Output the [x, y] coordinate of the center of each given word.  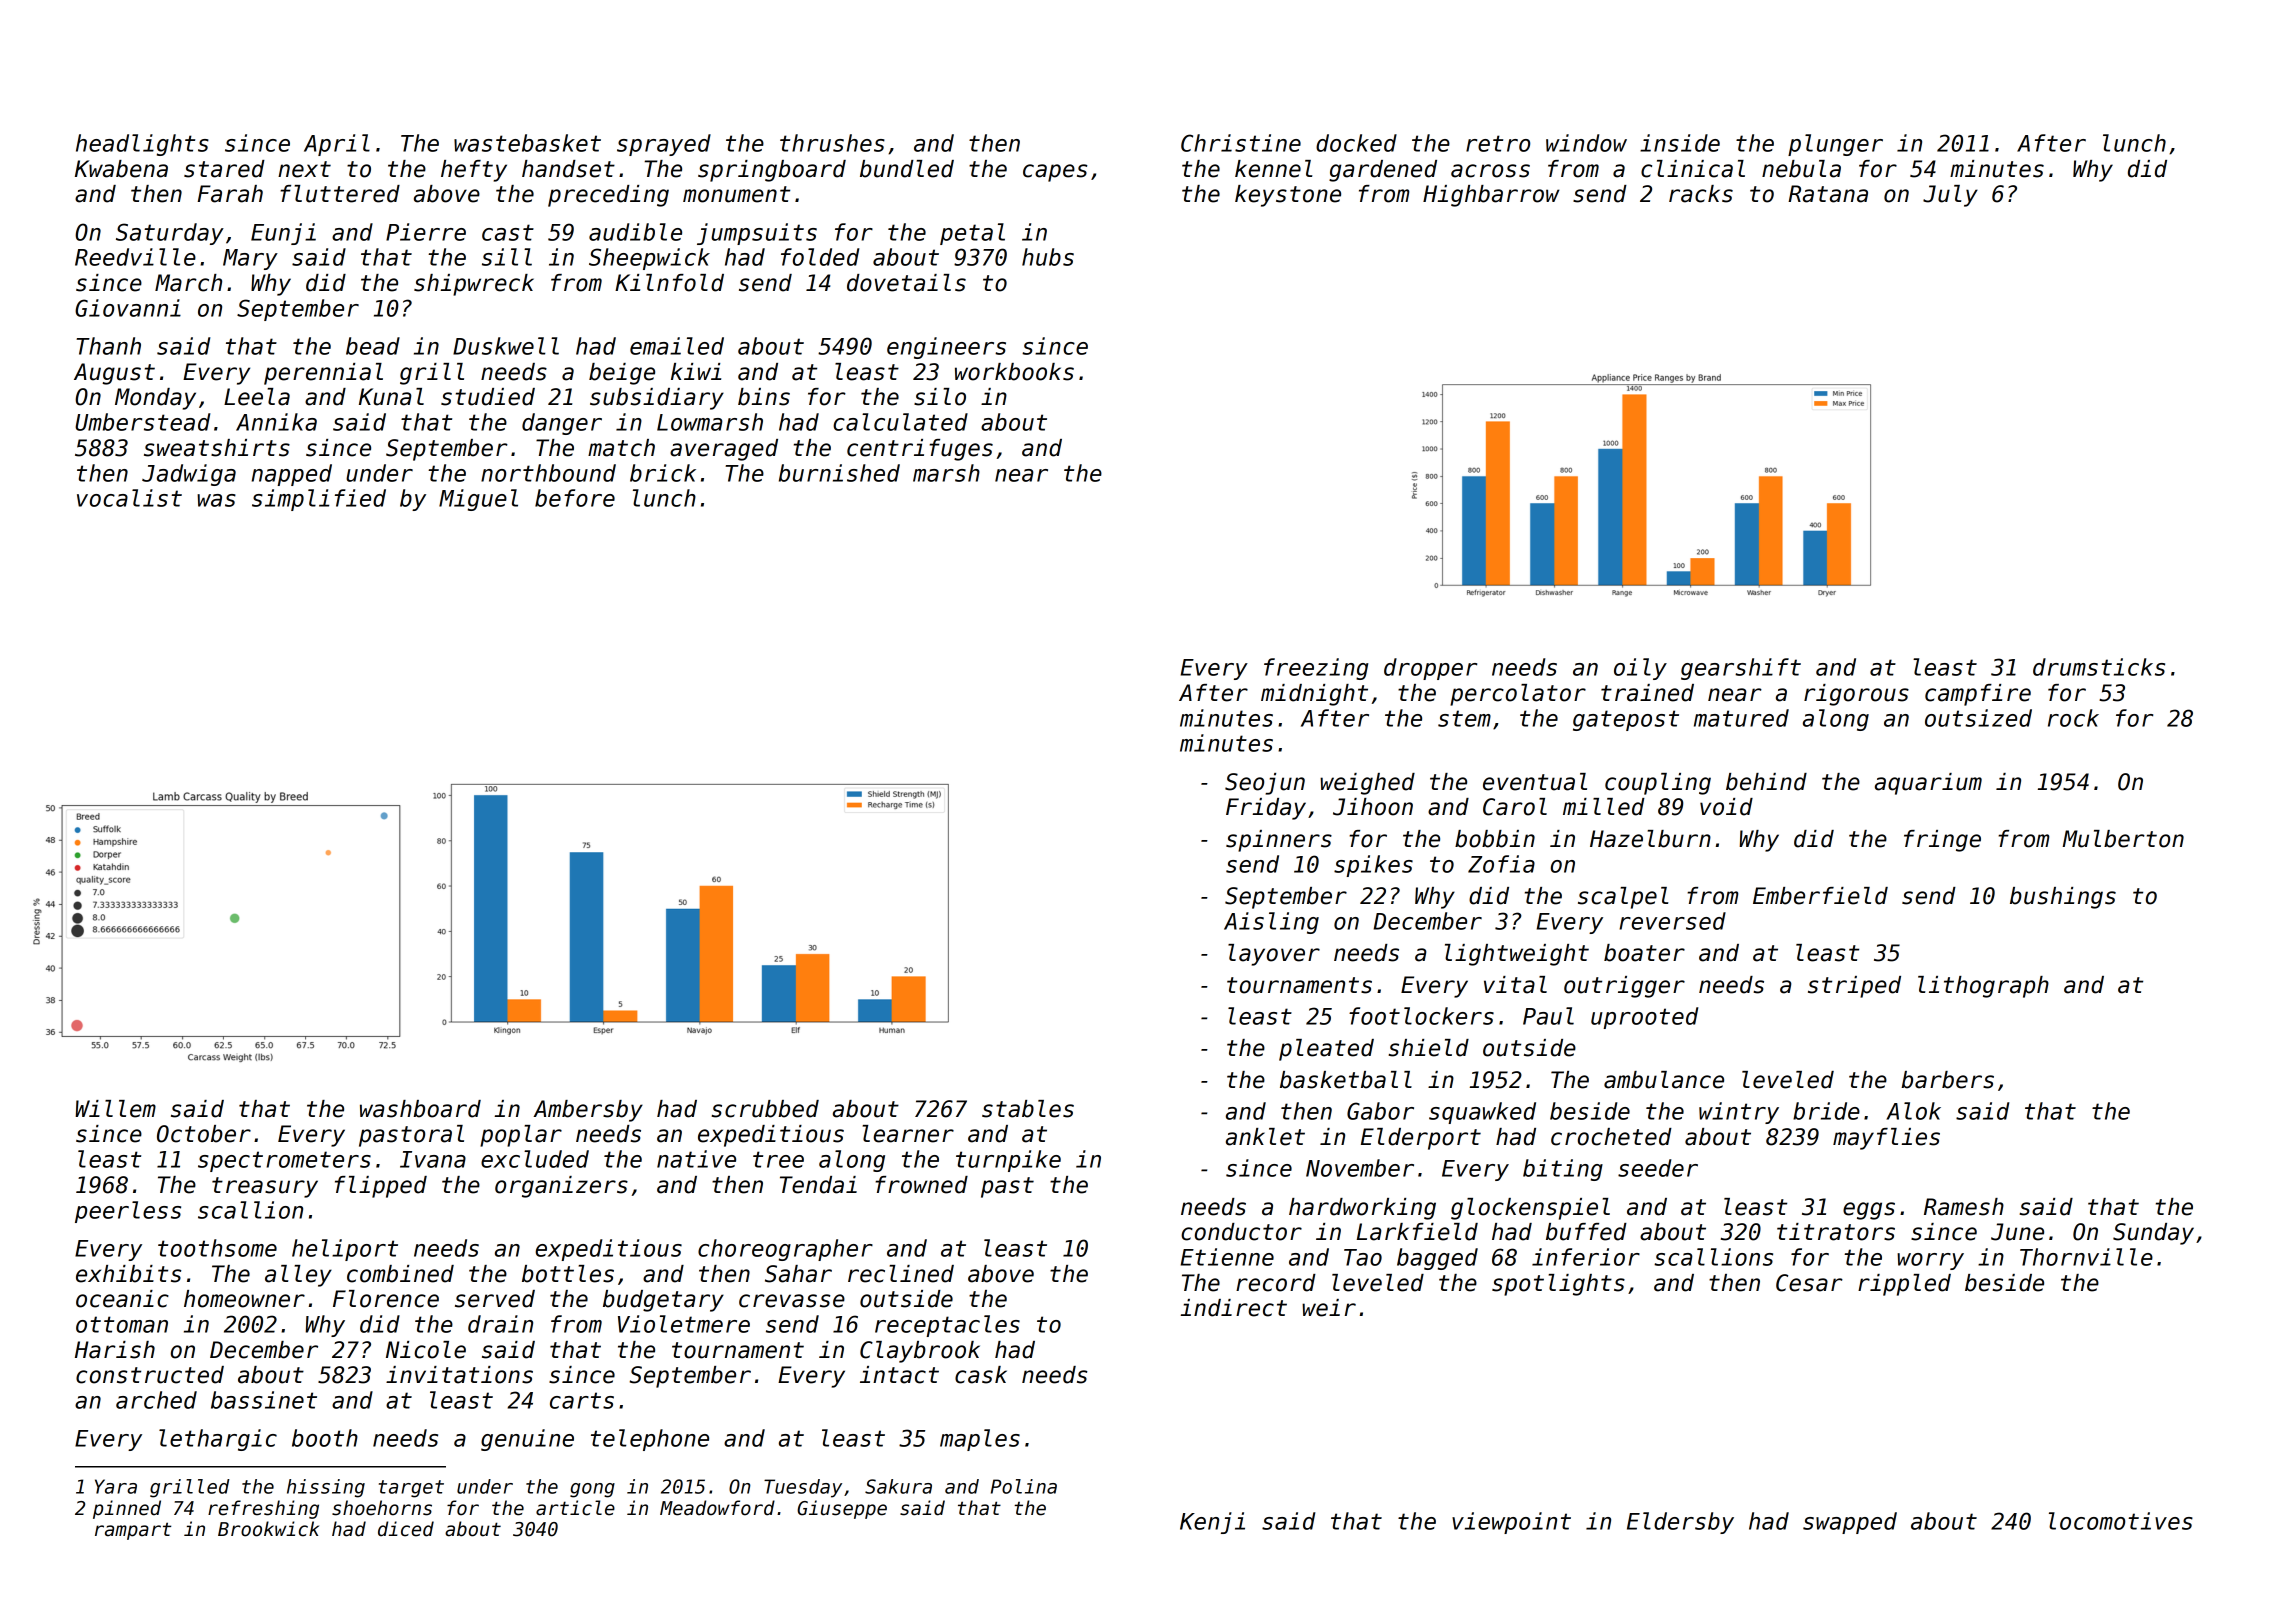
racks [1701, 194]
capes [1055, 173]
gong [592, 1490]
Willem [115, 1109]
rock [2073, 718]
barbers [1947, 1080]
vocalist [129, 498]
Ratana [1828, 194]
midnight [1314, 695]
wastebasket [527, 143]
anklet [1265, 1137]
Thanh [108, 346]
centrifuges [920, 450]
